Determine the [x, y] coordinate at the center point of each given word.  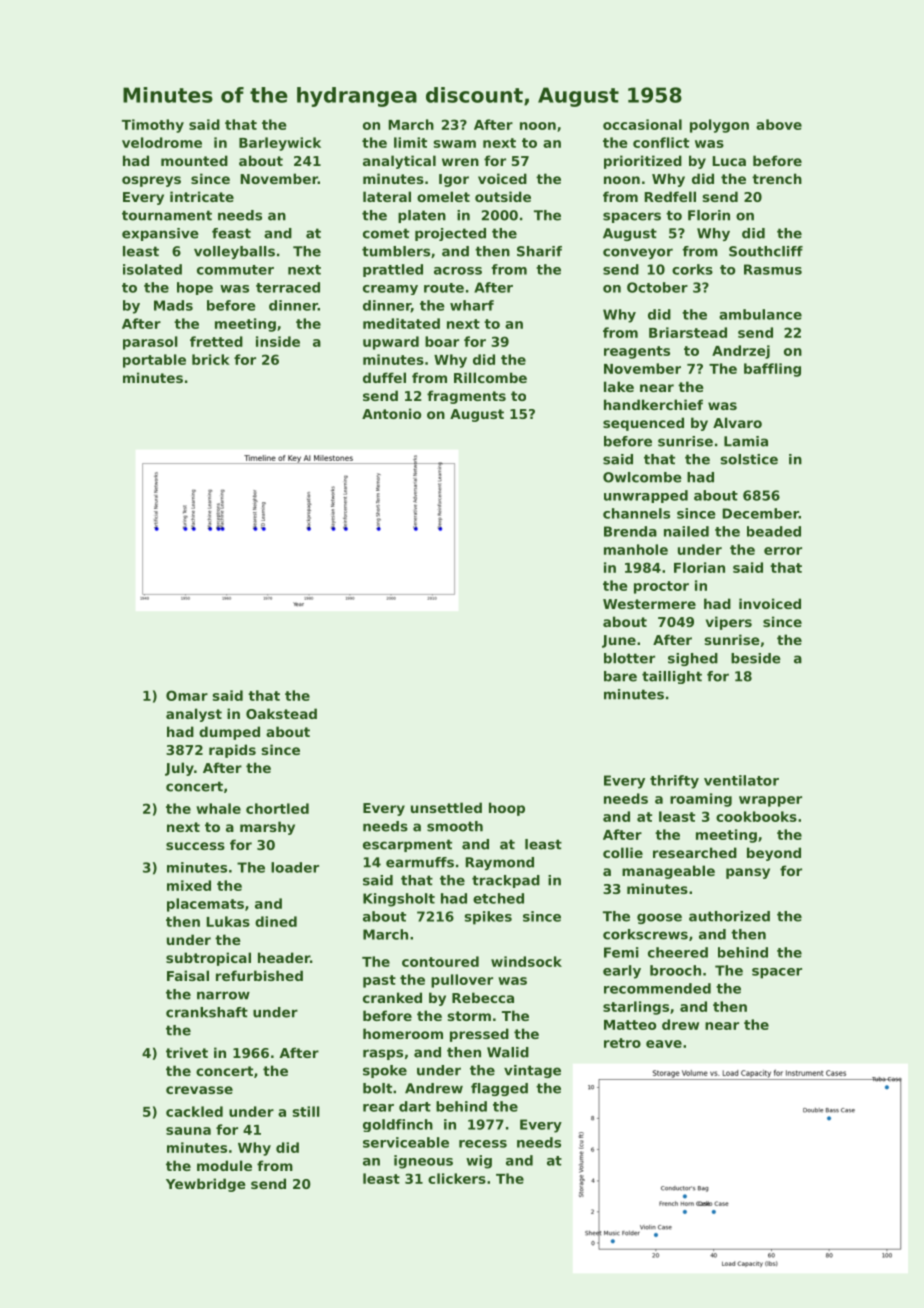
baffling [772, 370]
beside [756, 658]
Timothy [153, 126]
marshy [267, 828]
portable [154, 361]
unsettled [446, 807]
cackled [194, 1111]
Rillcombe [490, 377]
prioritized [643, 162]
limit [410, 142]
